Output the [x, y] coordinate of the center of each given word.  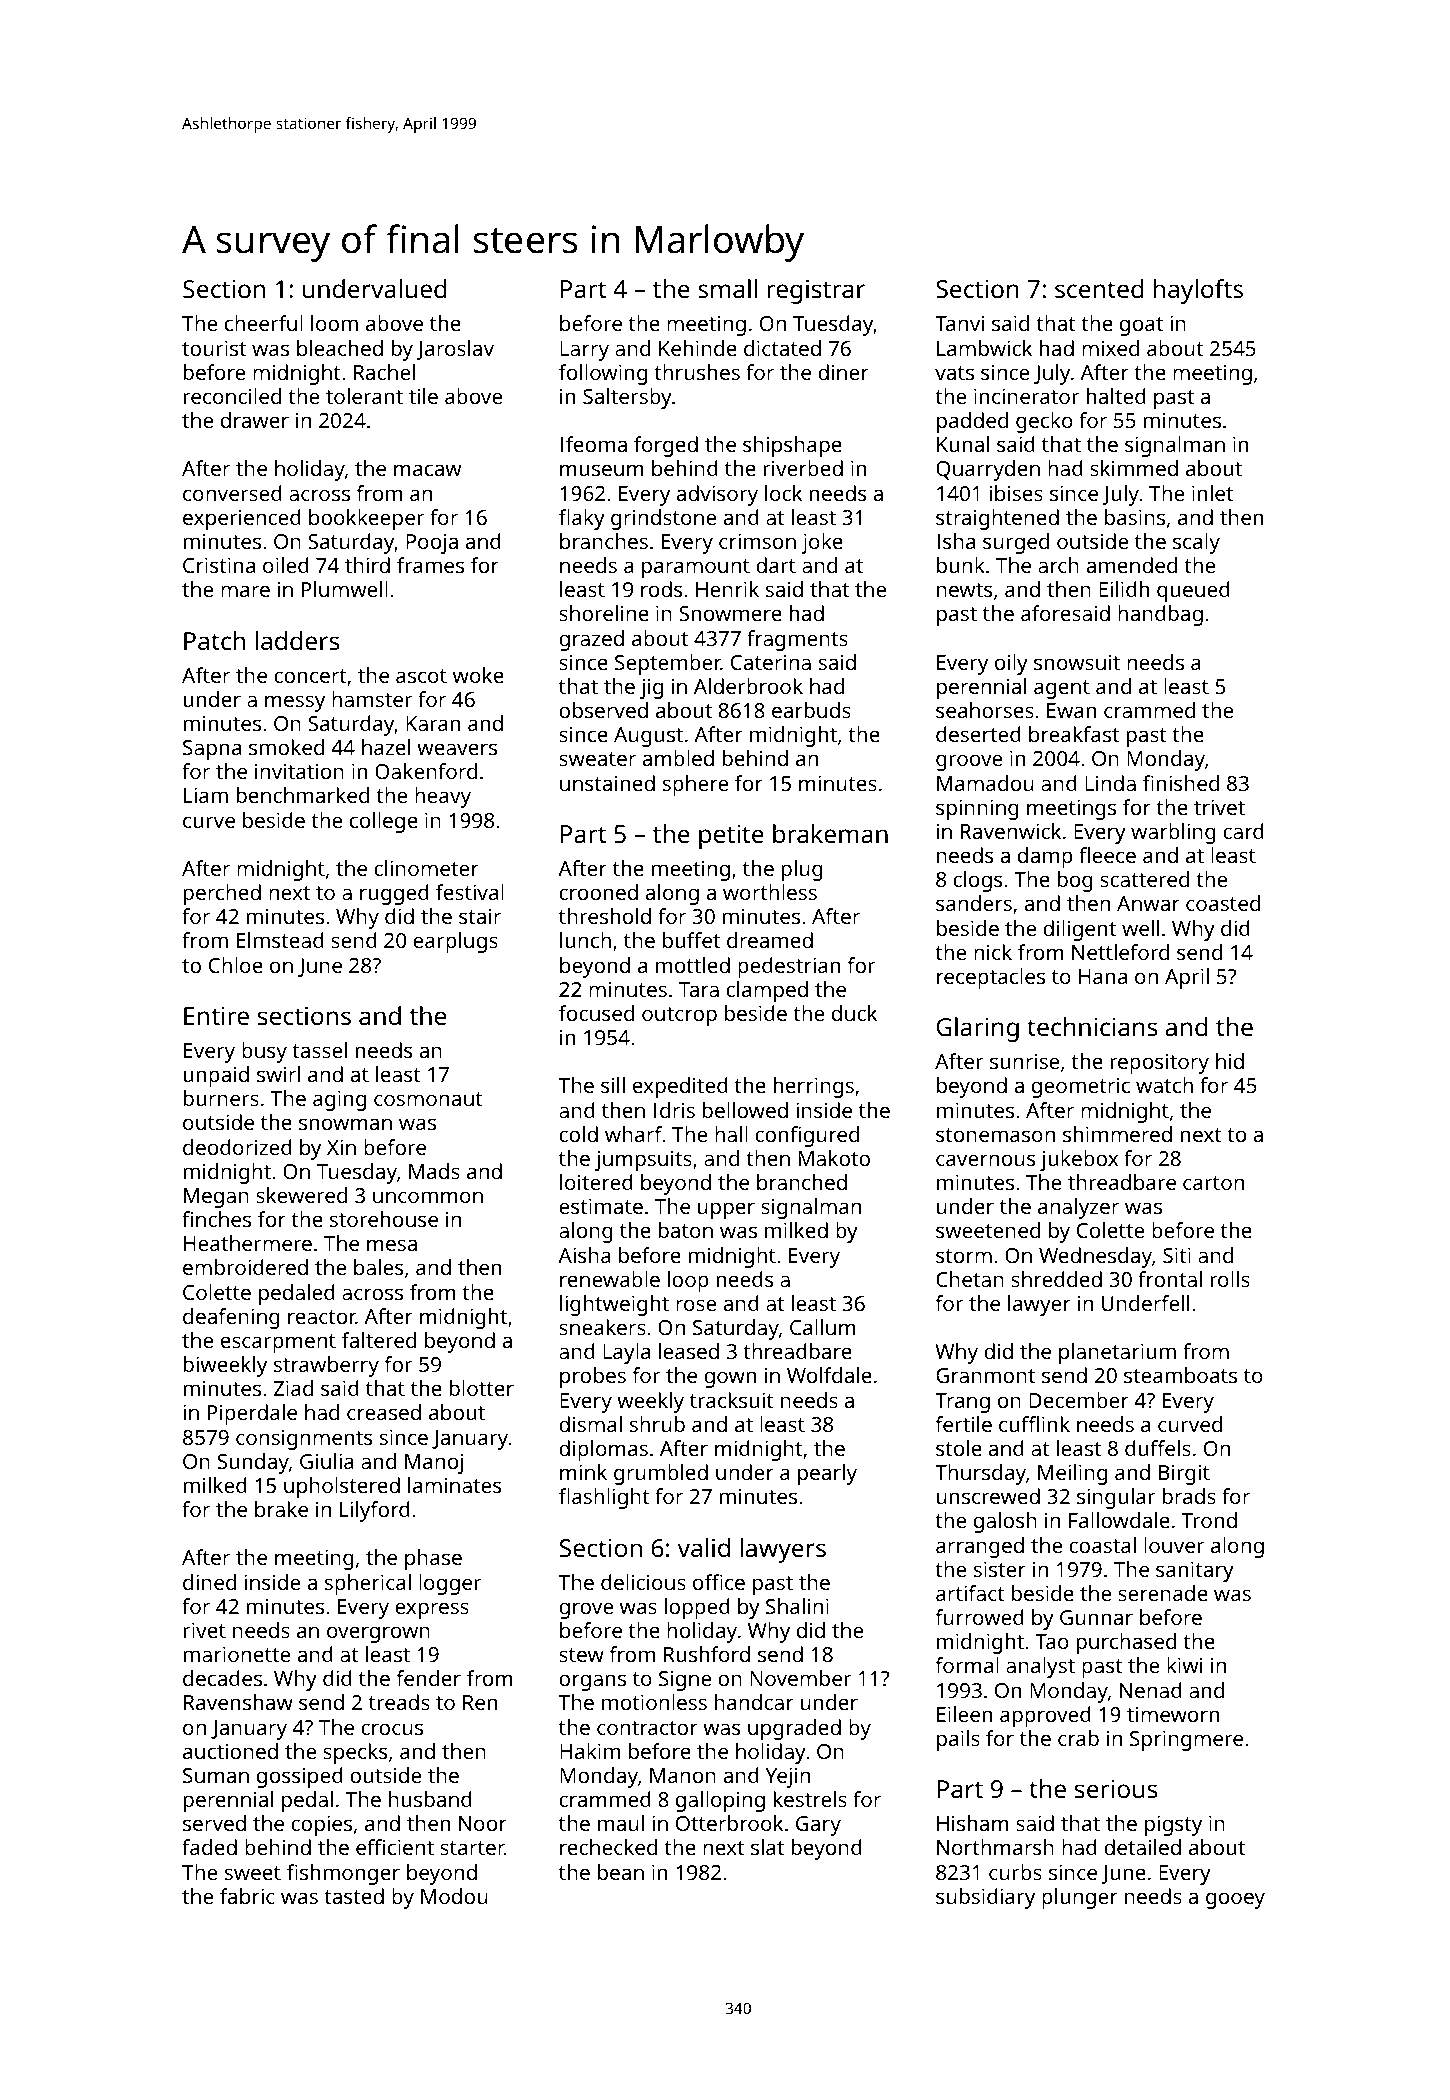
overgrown [378, 1634]
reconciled [232, 396]
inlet [1212, 493]
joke [822, 543]
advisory [717, 495]
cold [578, 1134]
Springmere [1186, 1740]
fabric [247, 1896]
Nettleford [1120, 952]
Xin [341, 1147]
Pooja [432, 544]
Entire [216, 1016]
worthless [770, 892]
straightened [997, 519]
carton [1213, 1183]
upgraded [794, 1729]
